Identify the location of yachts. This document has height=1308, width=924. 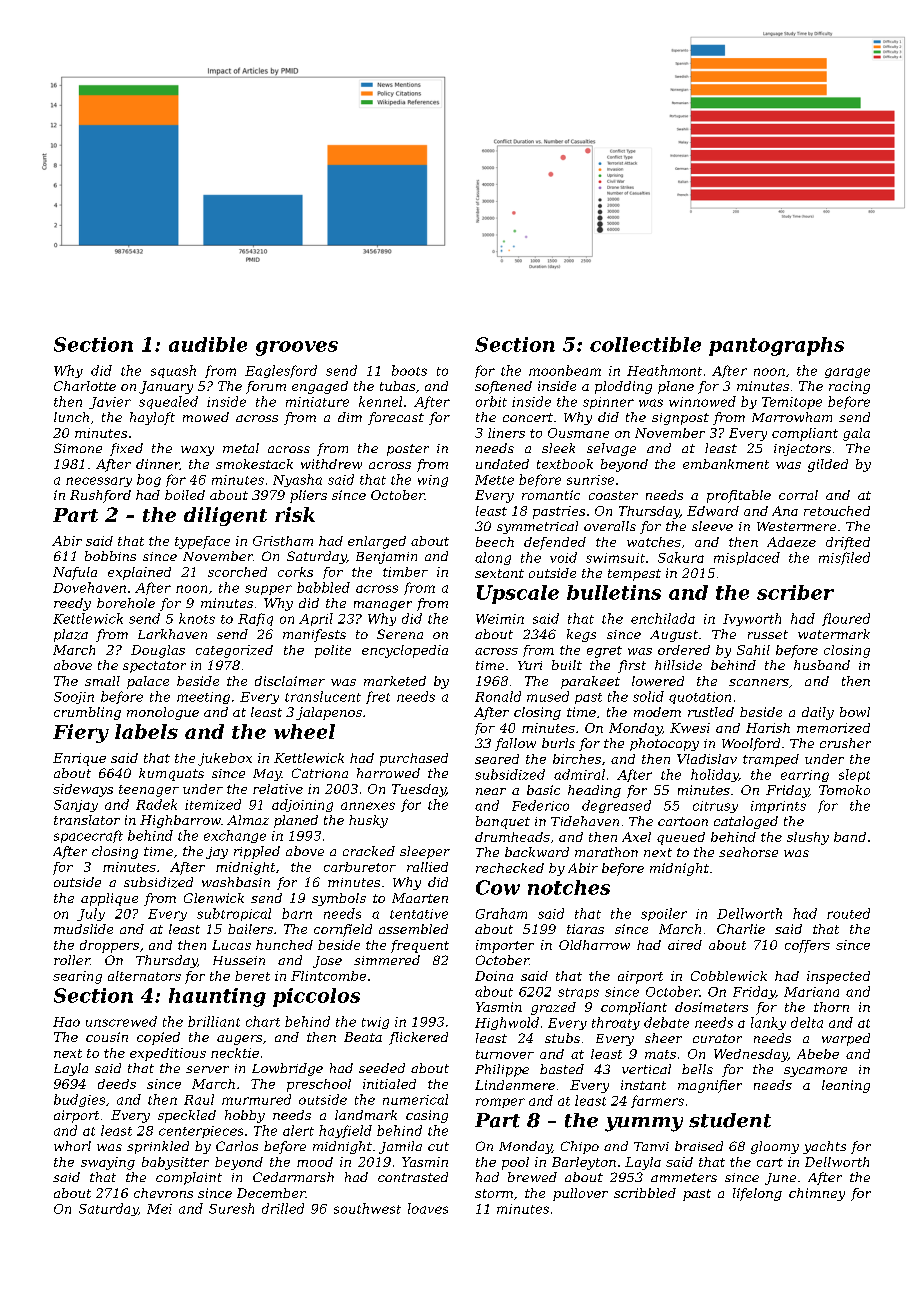
(824, 1147).
